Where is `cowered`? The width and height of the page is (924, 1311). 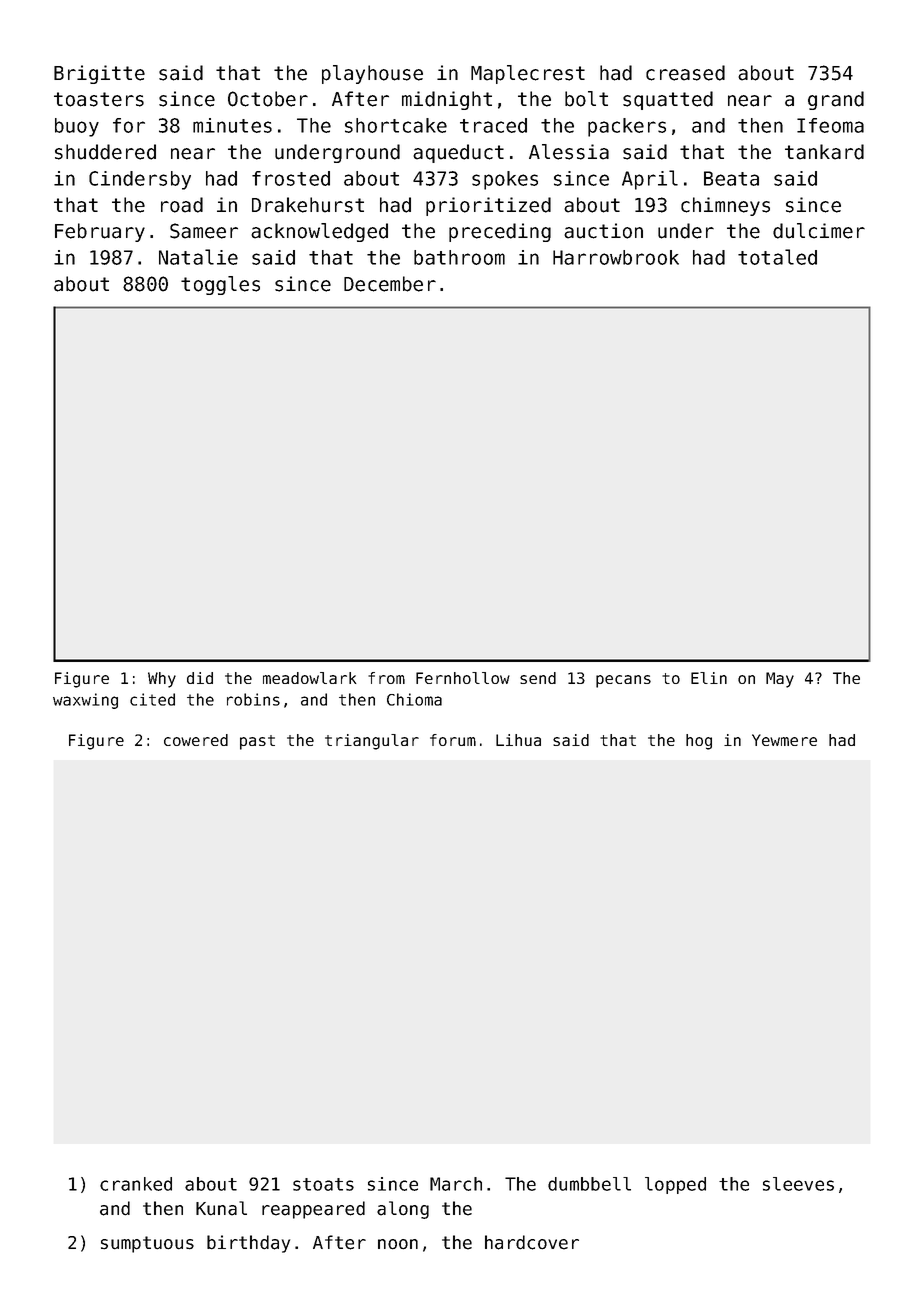
cowered is located at coordinates (196, 740).
